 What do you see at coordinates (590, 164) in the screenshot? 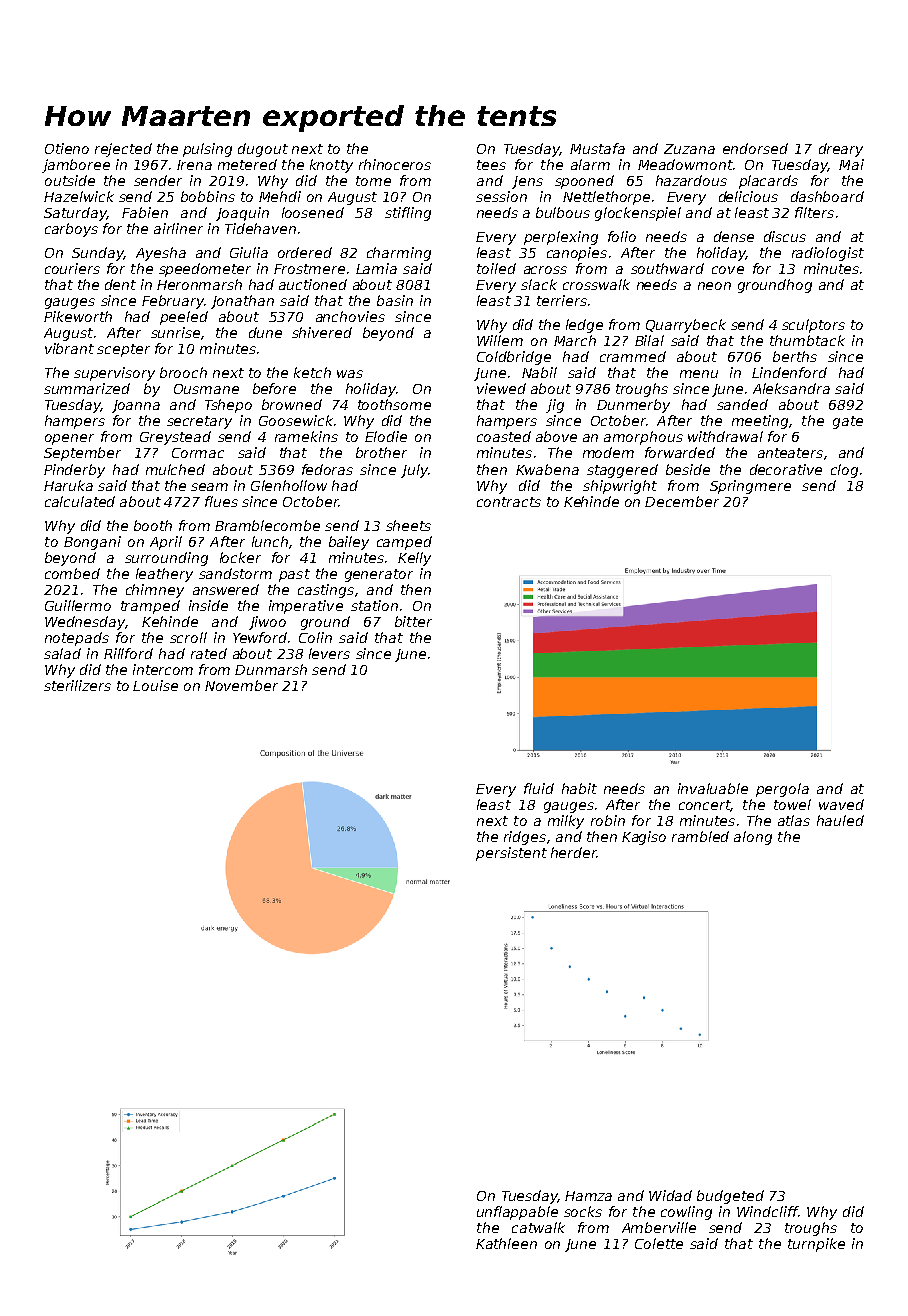
I see `alarm` at bounding box center [590, 164].
